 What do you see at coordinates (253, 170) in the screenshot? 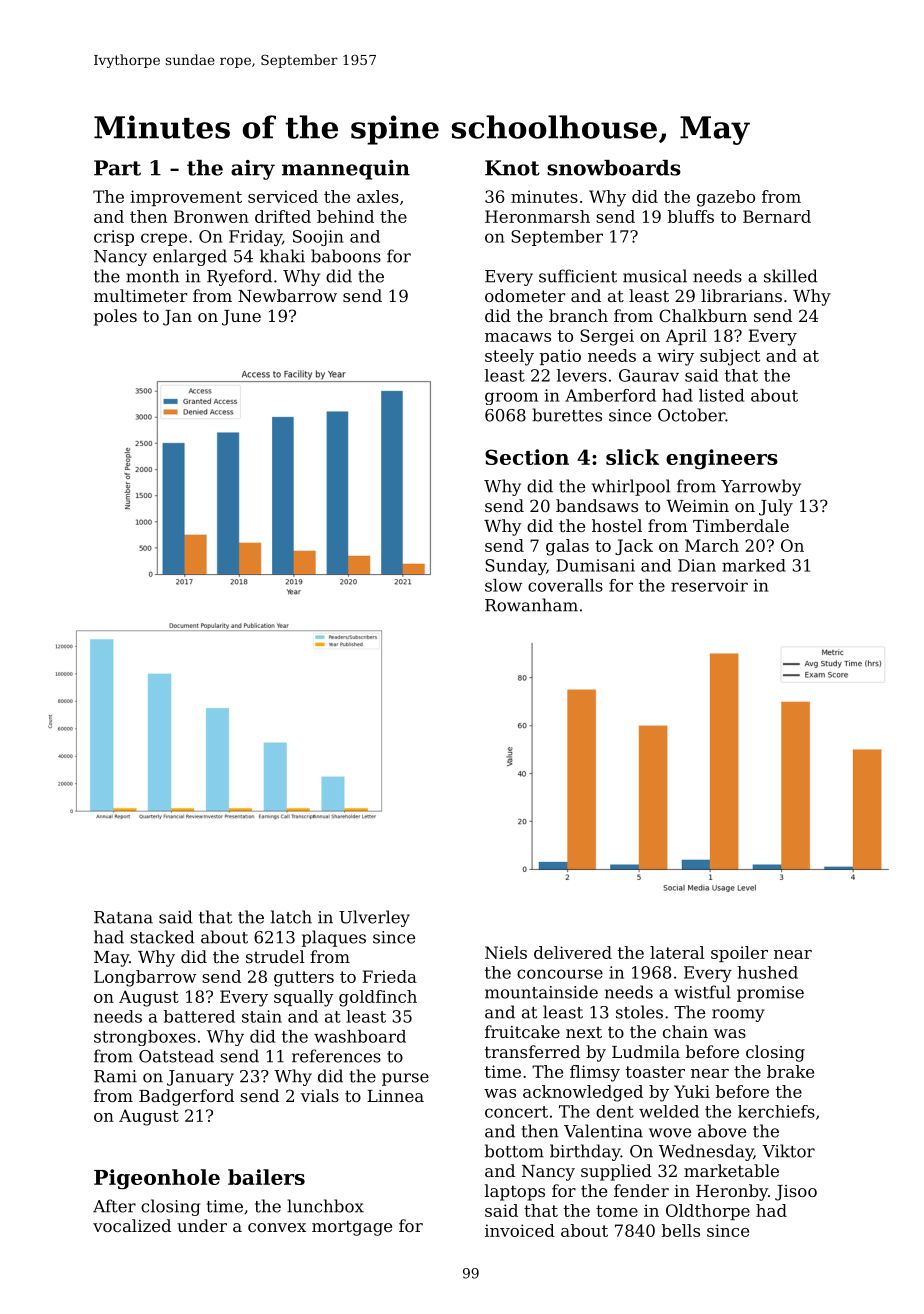
I see `airy` at bounding box center [253, 170].
